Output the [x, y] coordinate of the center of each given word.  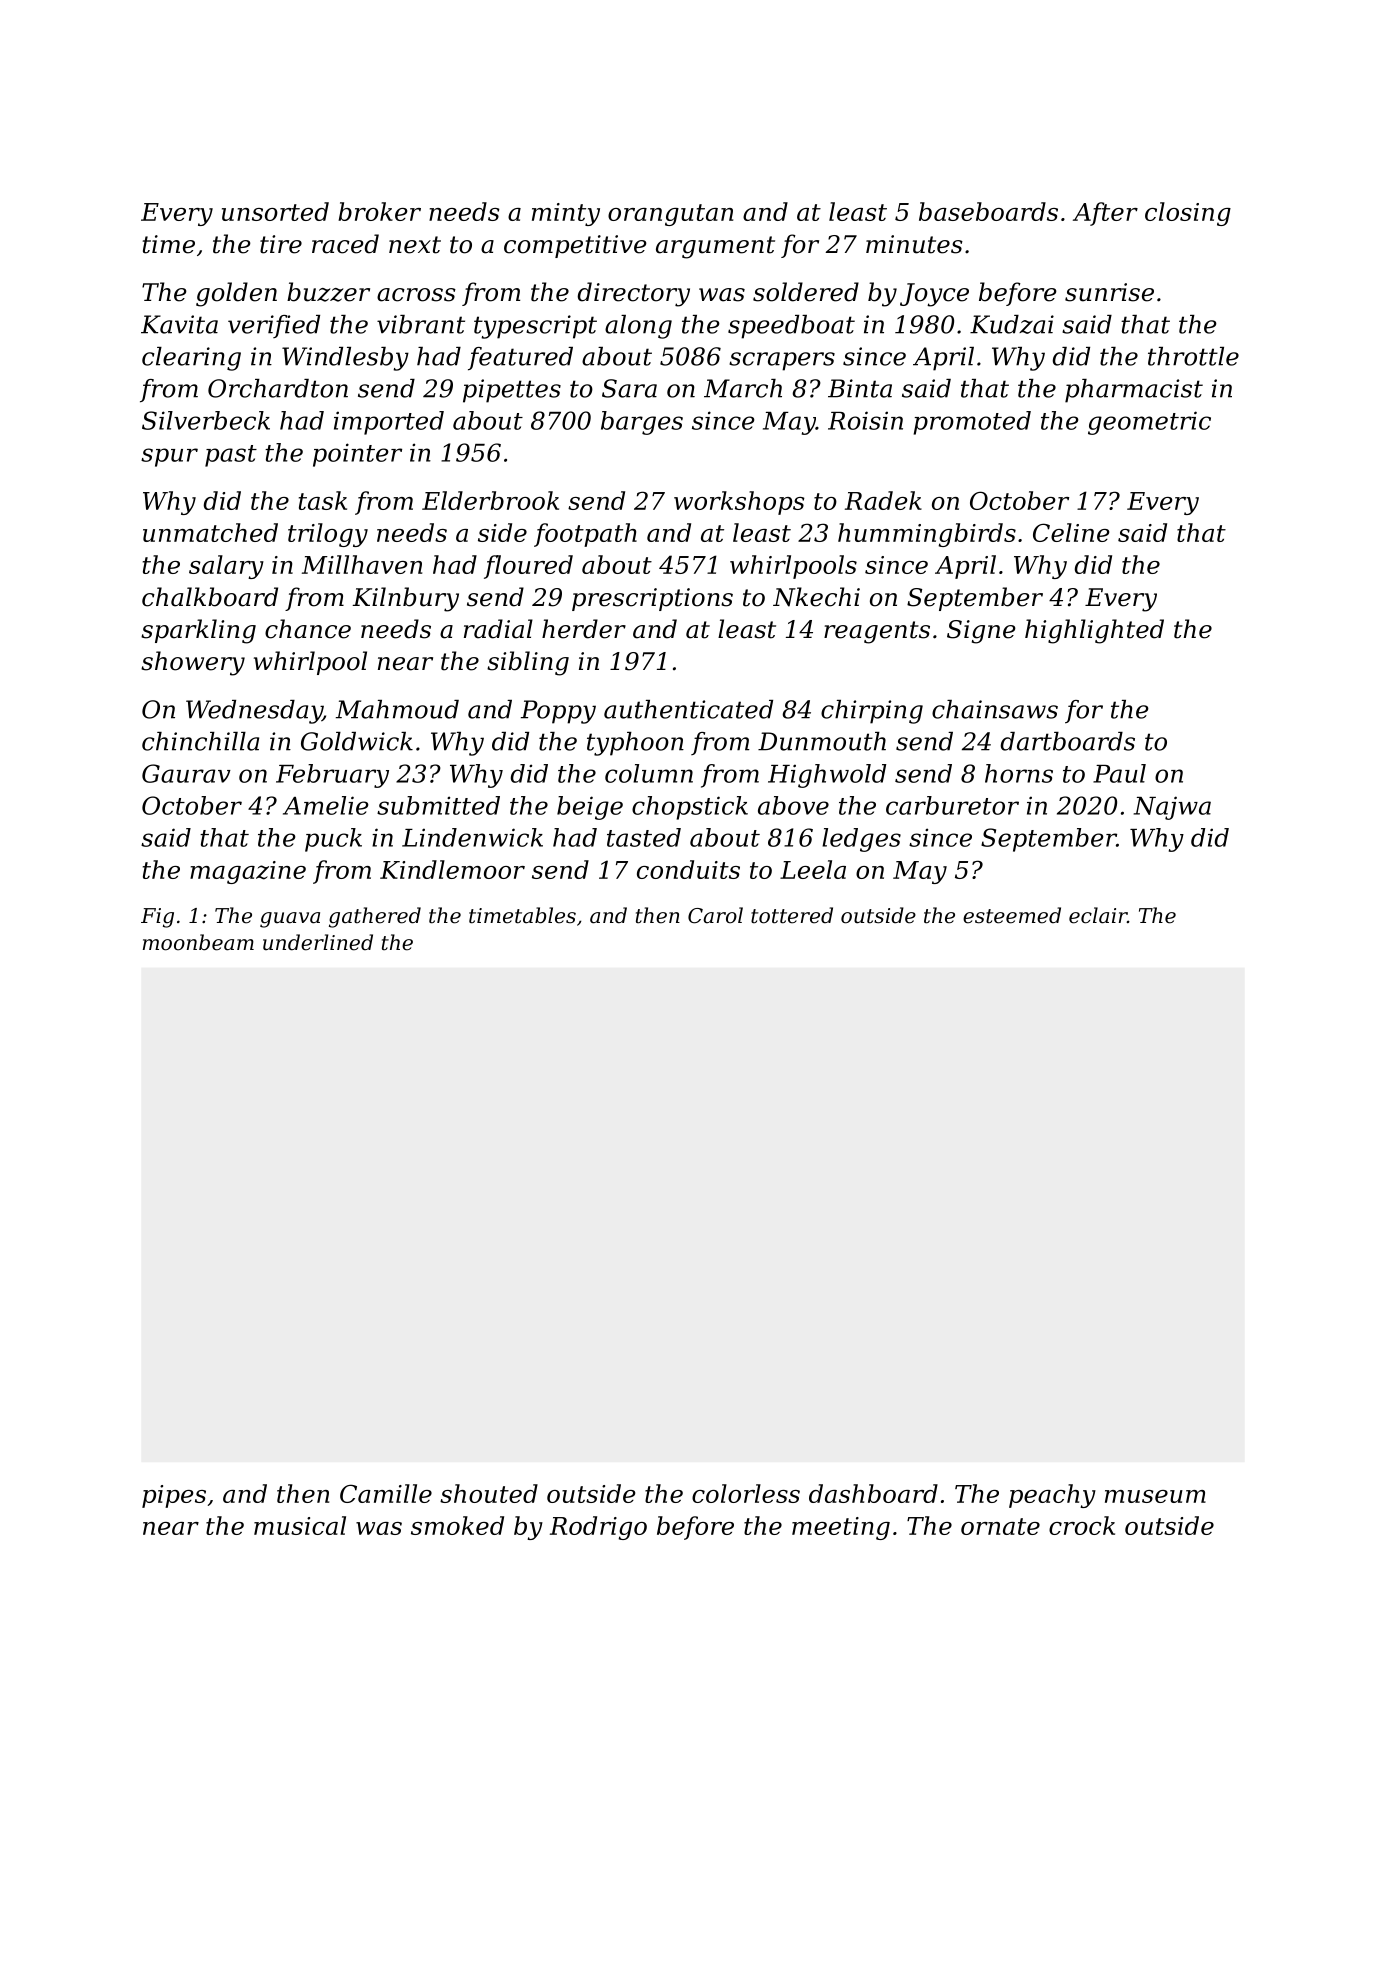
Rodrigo [598, 1528]
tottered [792, 915]
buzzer [328, 292]
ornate [1000, 1526]
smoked [457, 1525]
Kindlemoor [452, 869]
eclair [1098, 915]
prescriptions [652, 599]
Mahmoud [397, 709]
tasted [644, 837]
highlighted [1094, 631]
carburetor [952, 805]
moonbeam [198, 942]
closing [1188, 214]
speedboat [791, 327]
